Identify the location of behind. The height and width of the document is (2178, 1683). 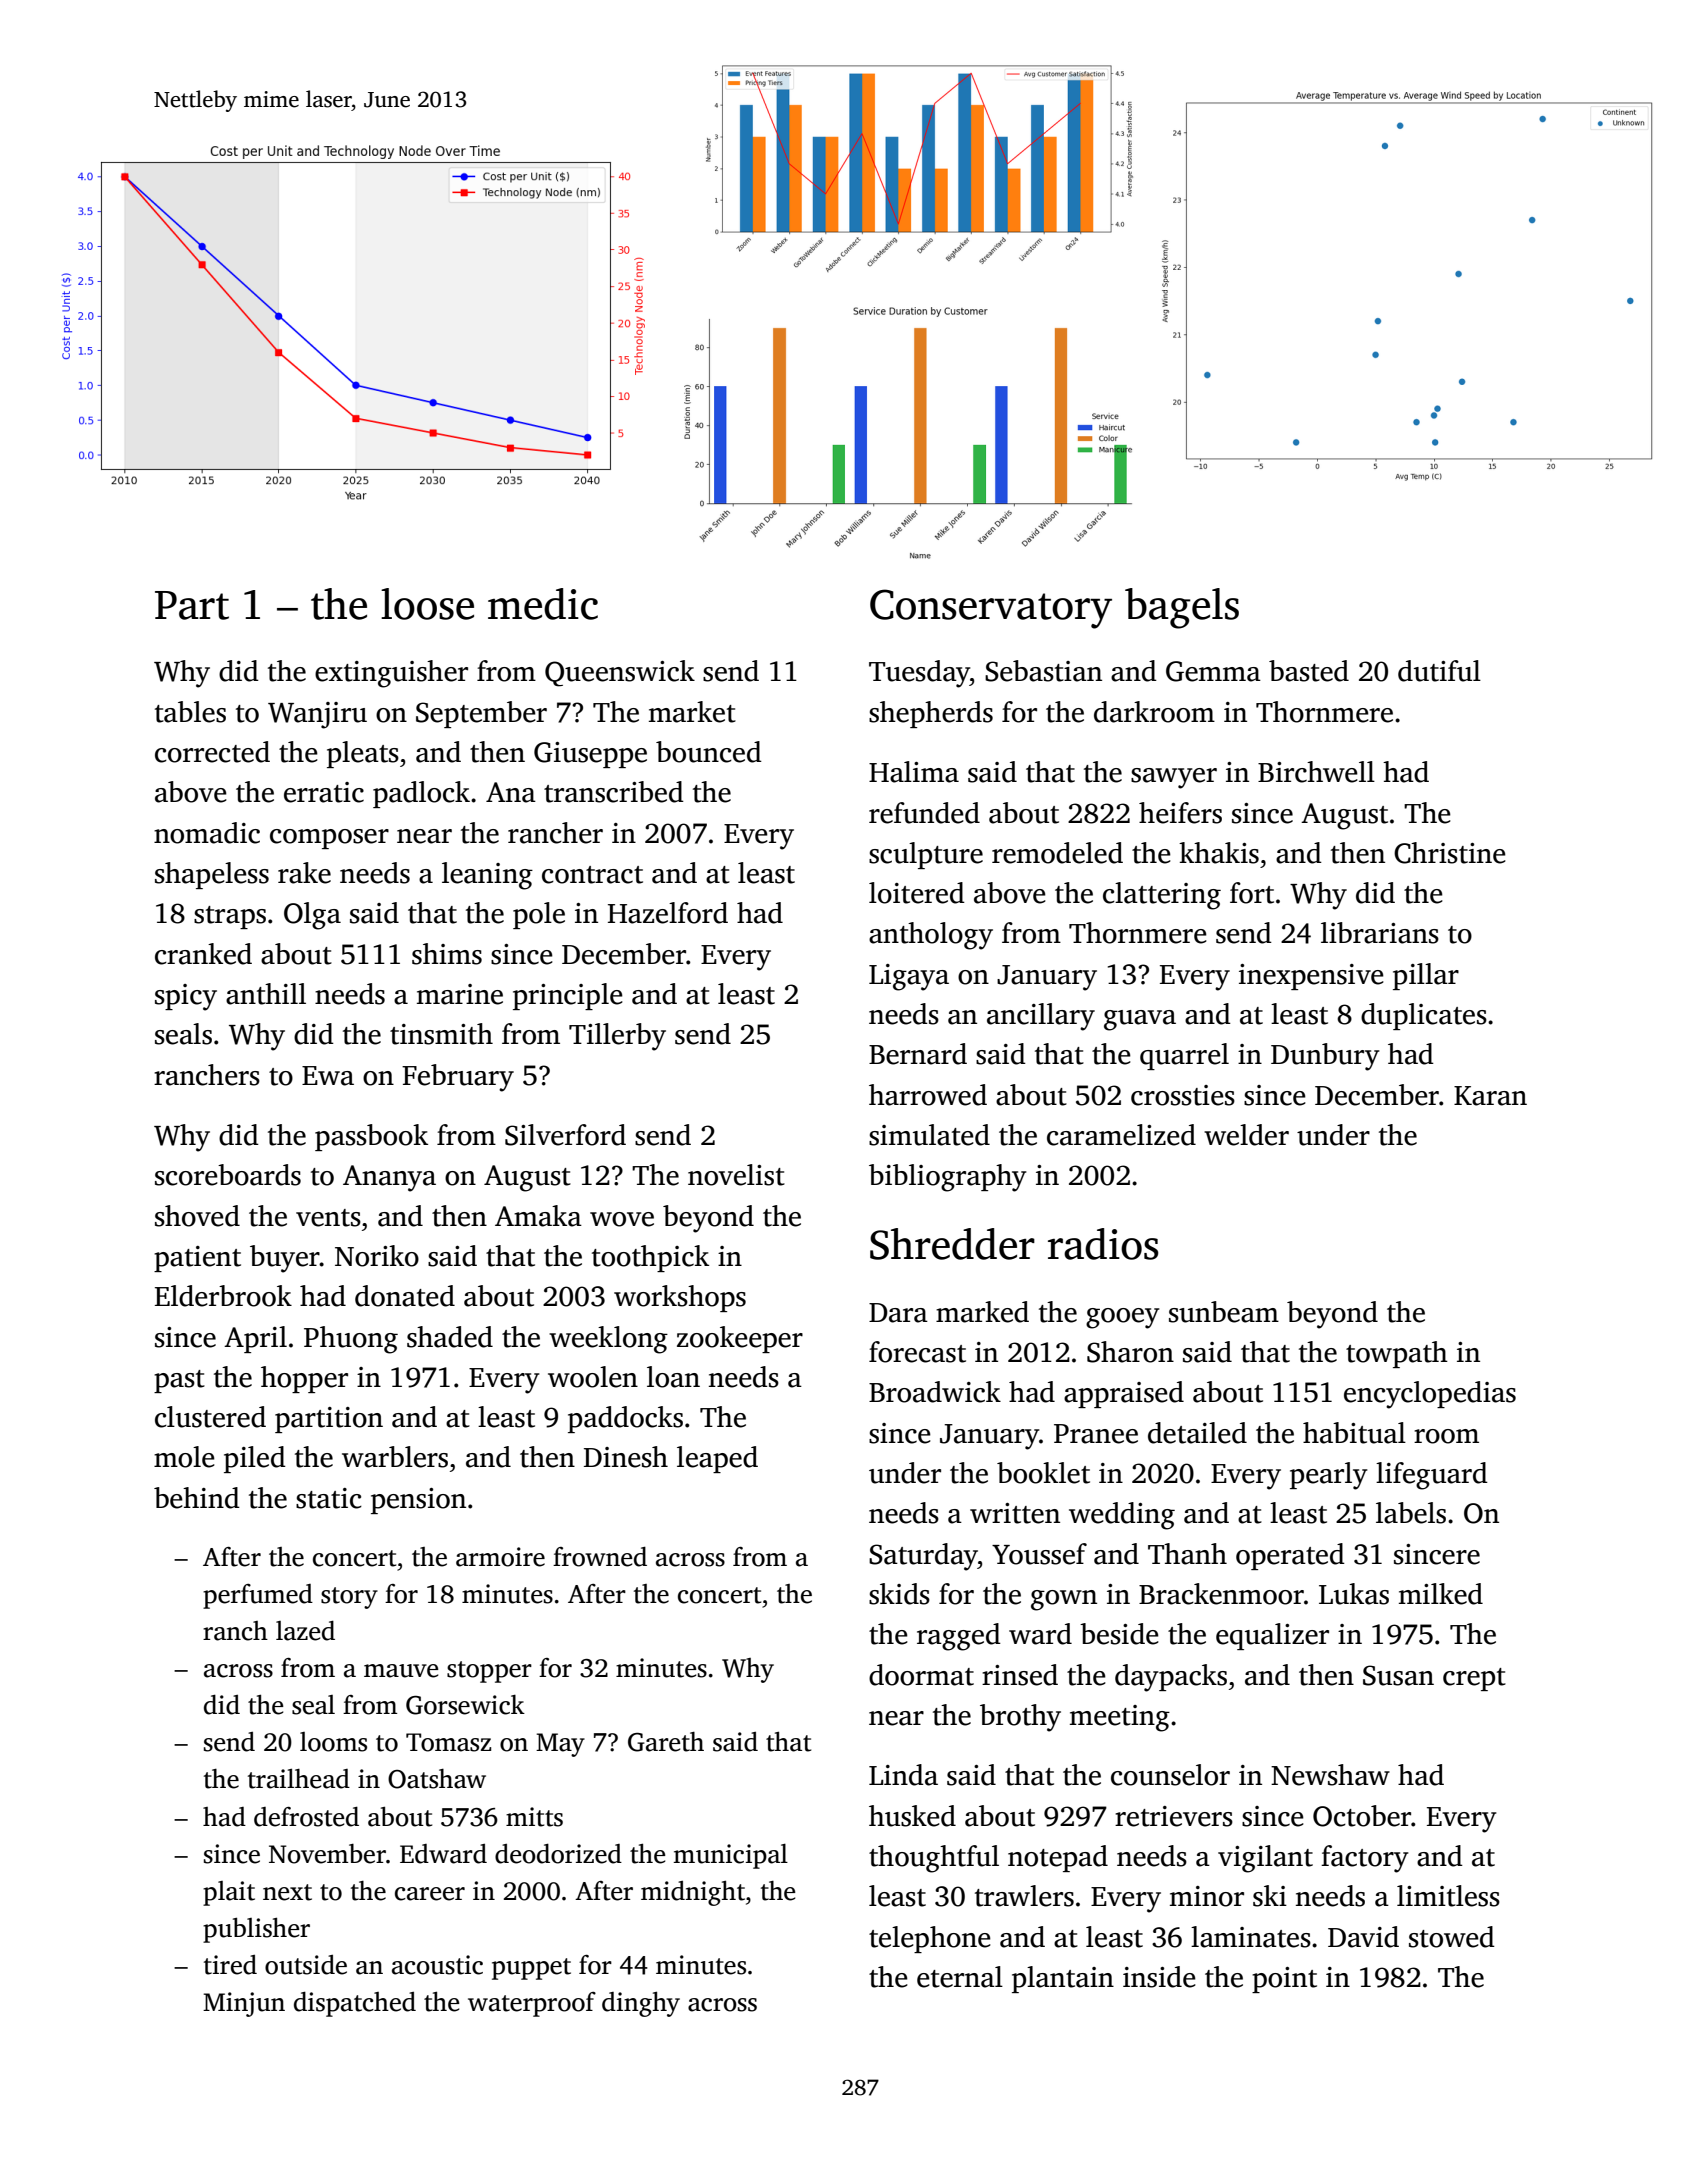
(197, 1498).
